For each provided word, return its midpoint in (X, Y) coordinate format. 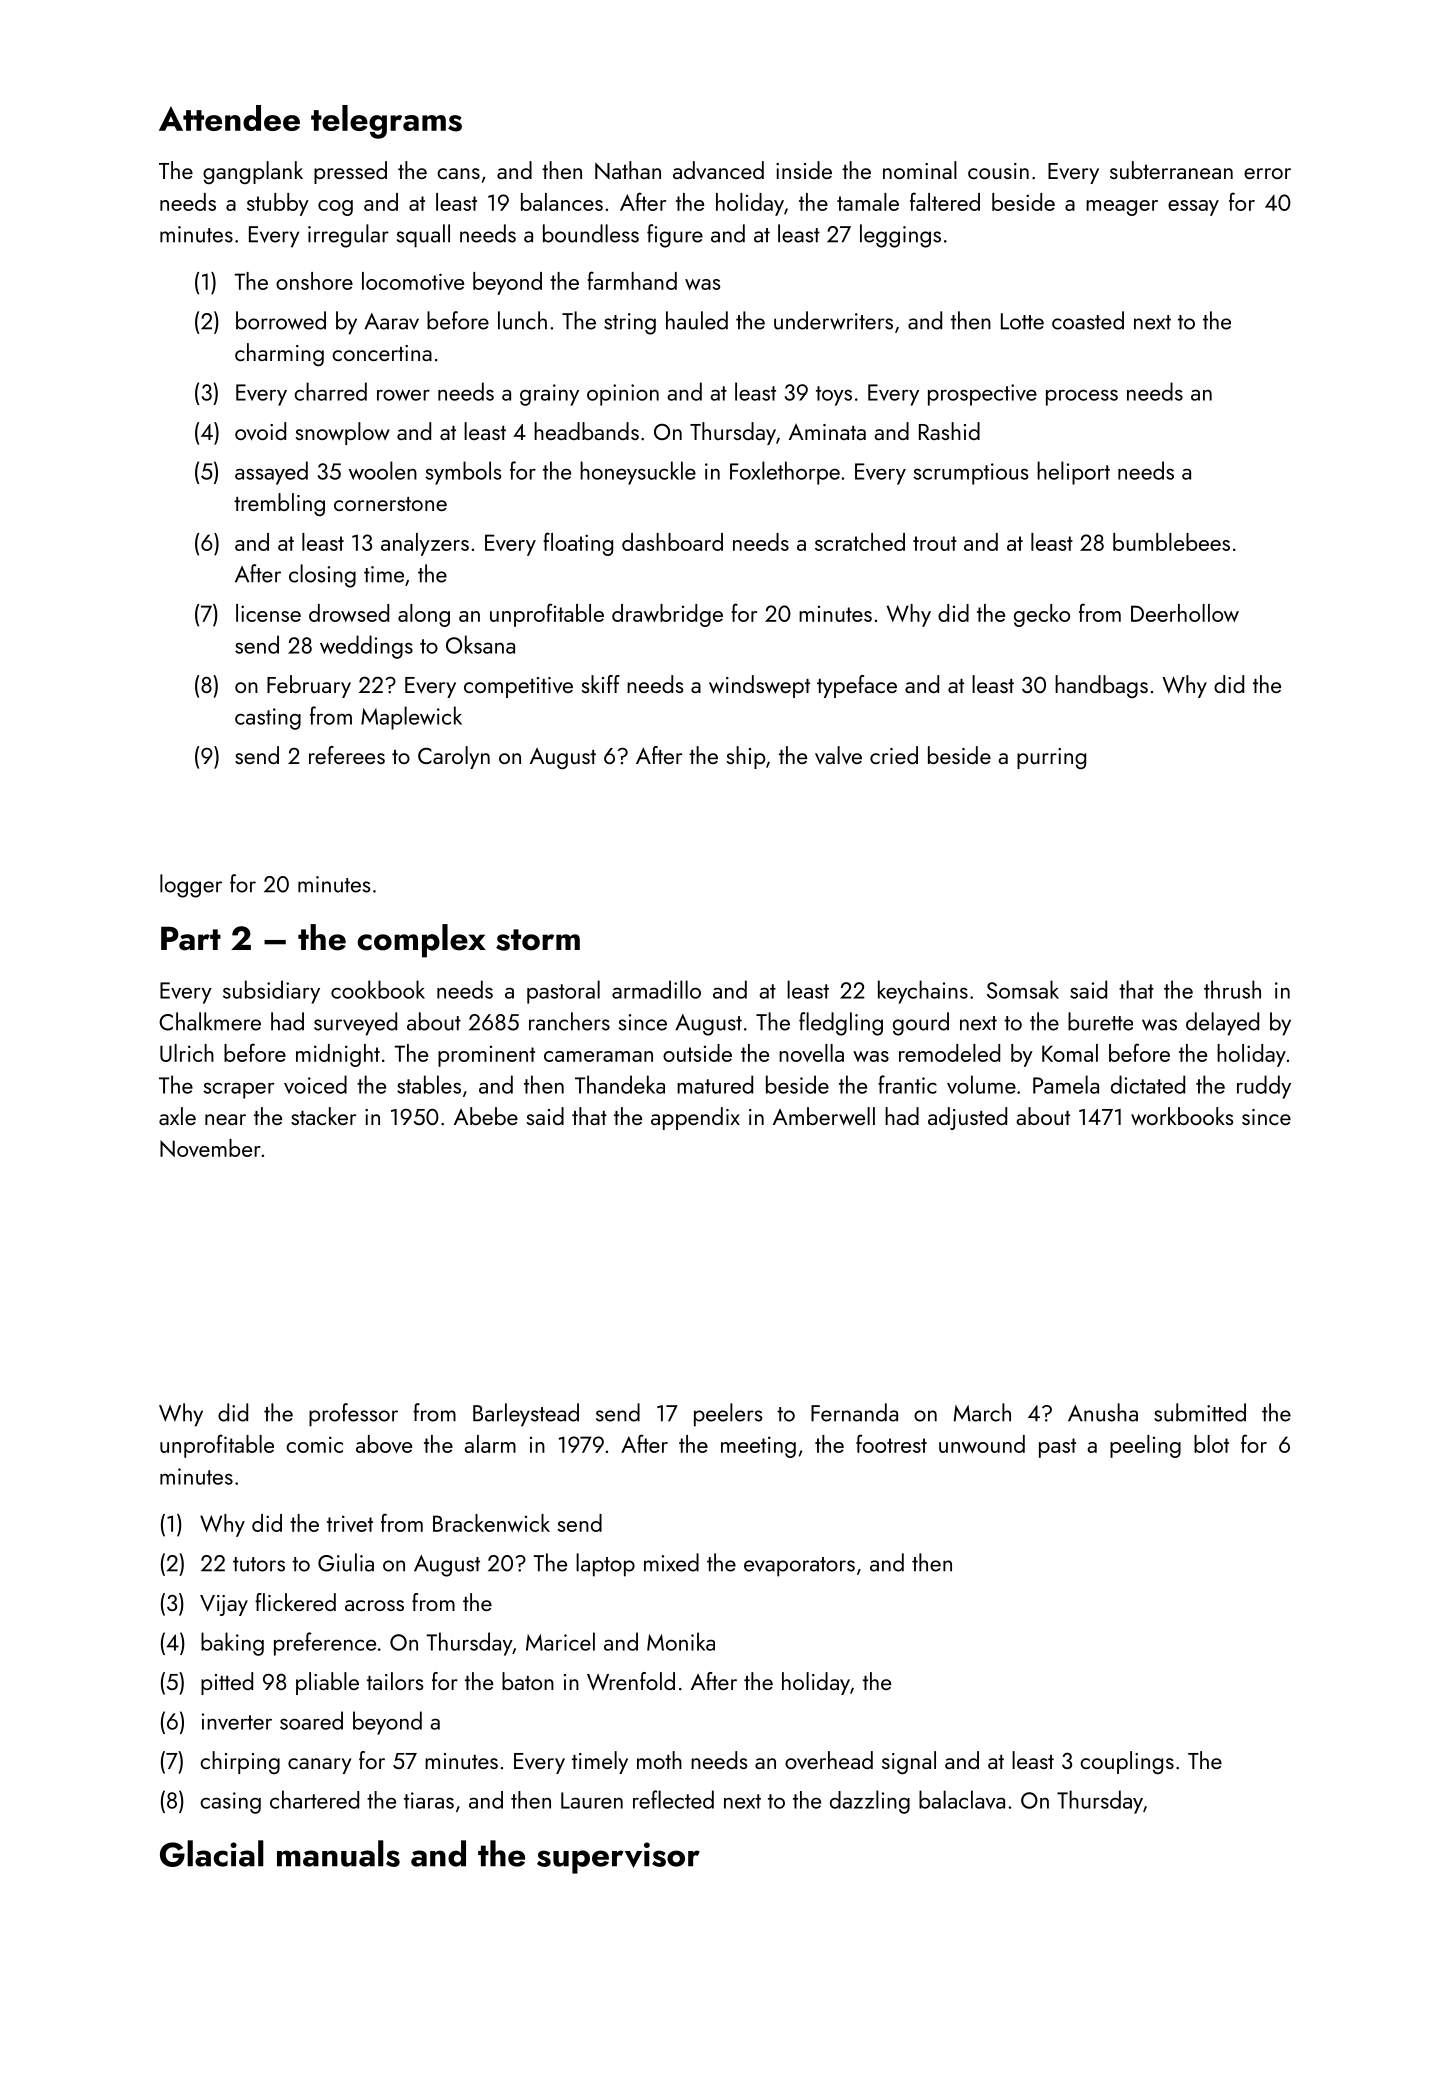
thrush (1232, 989)
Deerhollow (1185, 613)
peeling (1145, 1446)
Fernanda (854, 1412)
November (210, 1148)
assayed (271, 473)
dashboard (672, 542)
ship (746, 757)
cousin (998, 171)
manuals (338, 1853)
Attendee (229, 118)
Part (191, 938)
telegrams (386, 122)
